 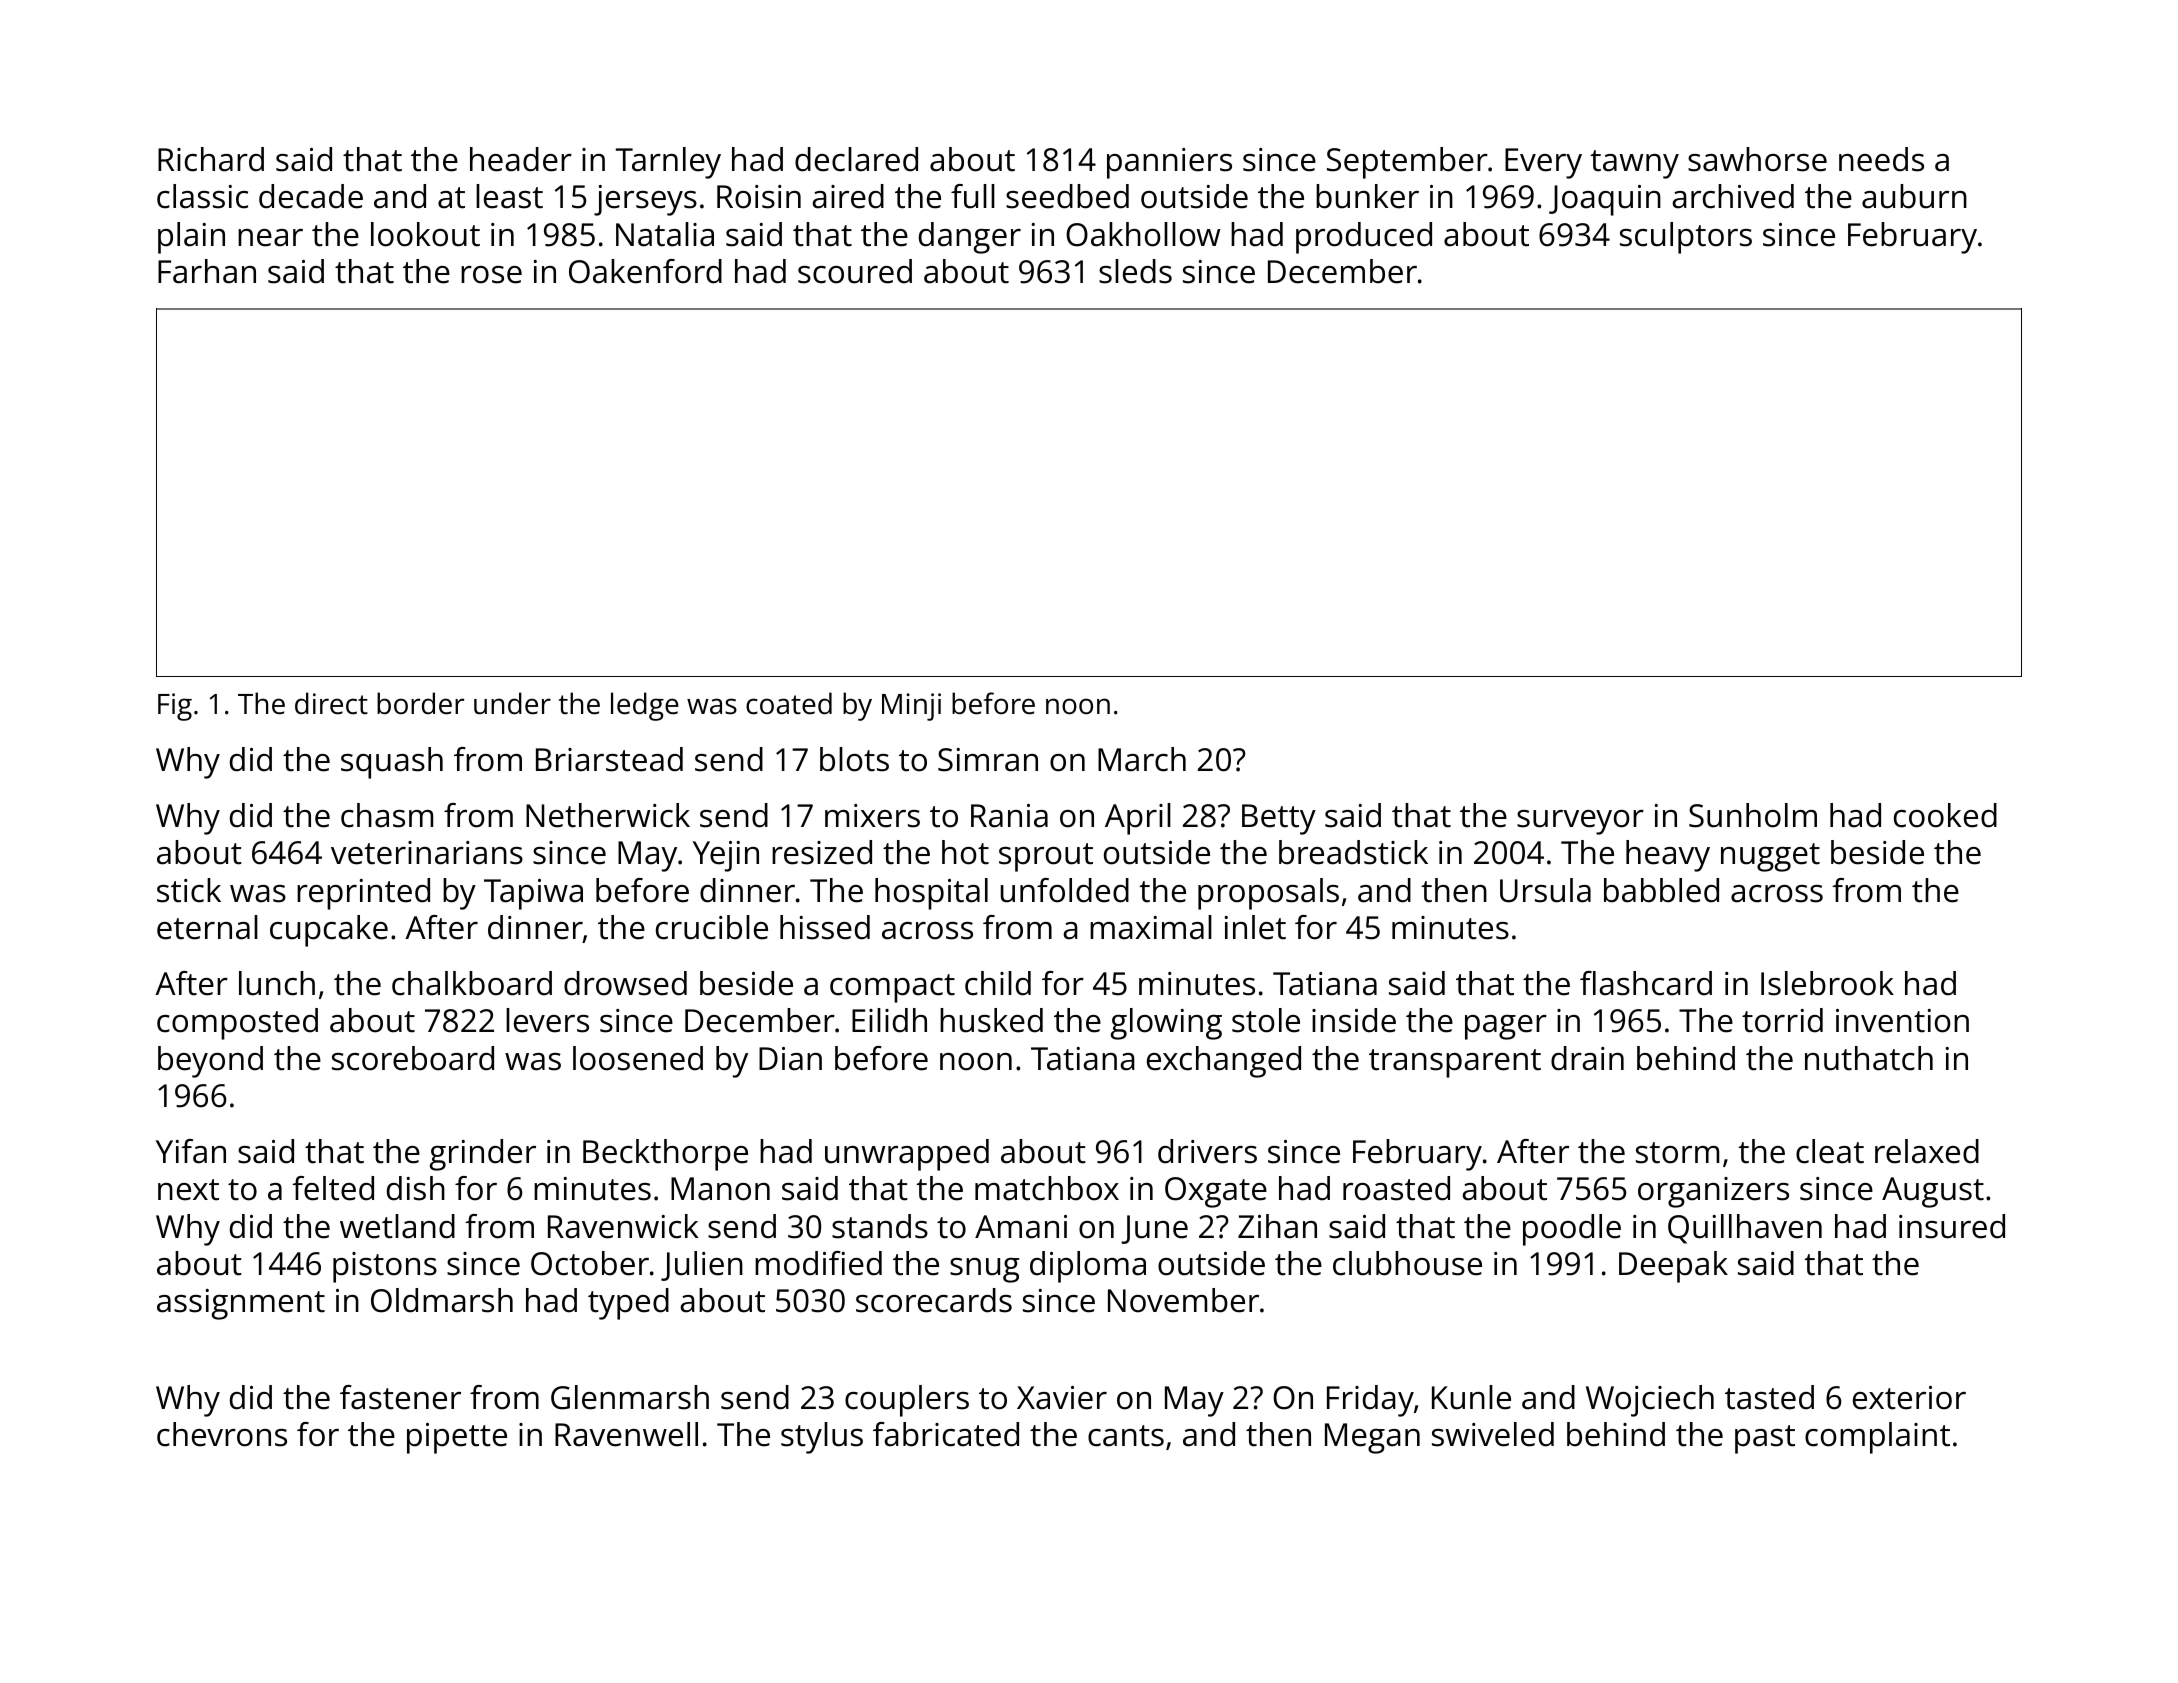 I want to click on typed, so click(x=628, y=1304).
